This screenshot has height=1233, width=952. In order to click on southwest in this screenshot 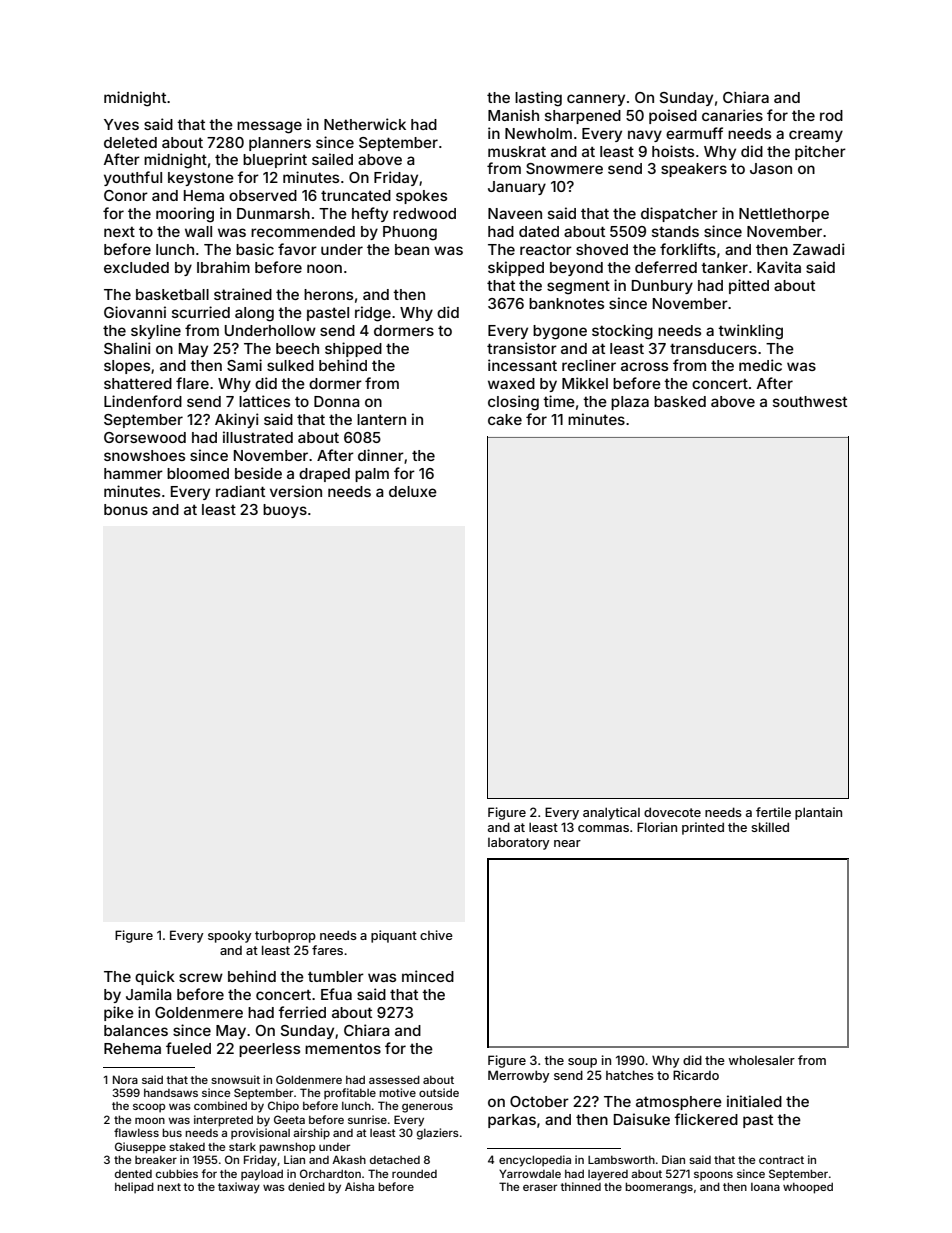, I will do `click(810, 401)`.
